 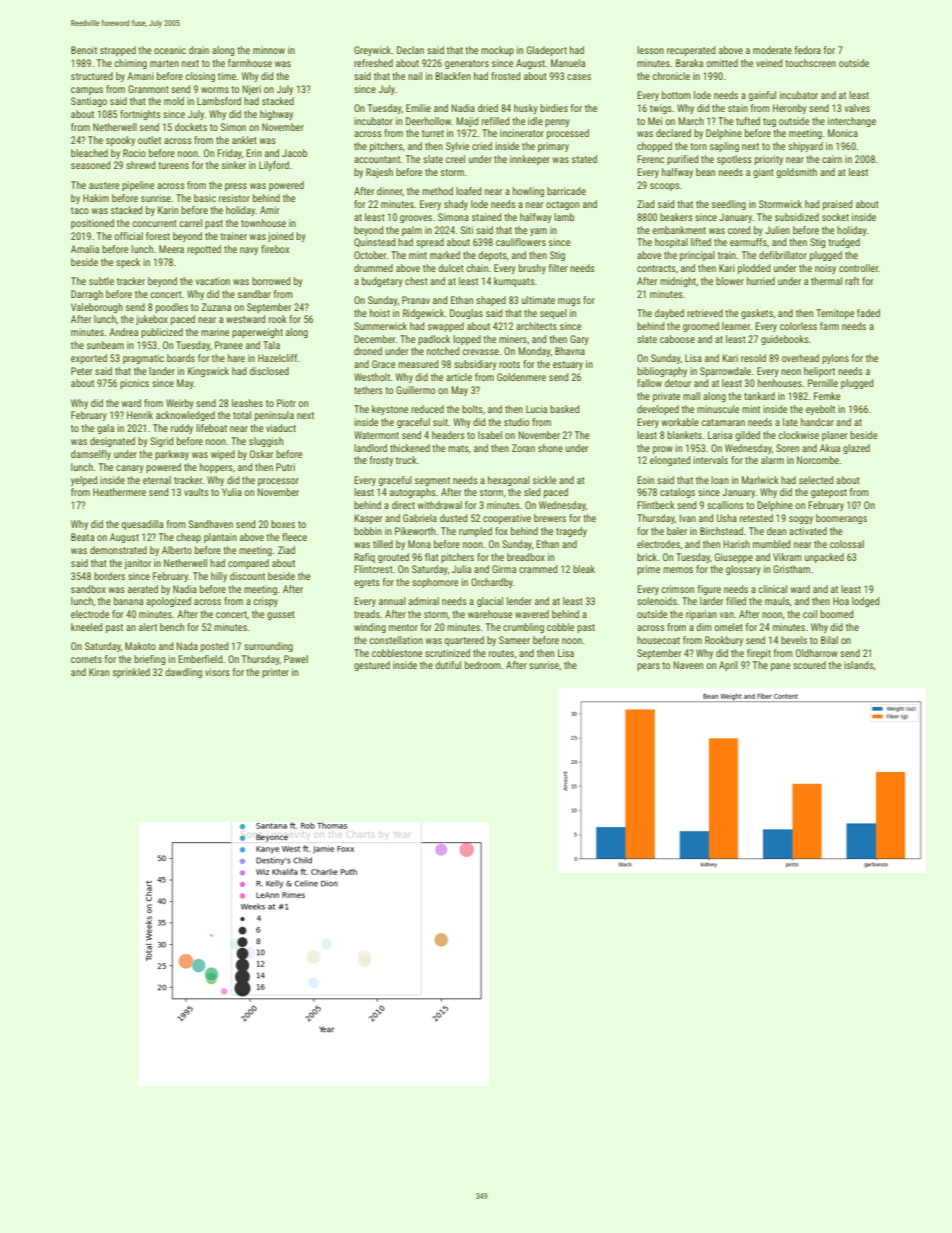 What do you see at coordinates (584, 569) in the screenshot?
I see `bleak` at bounding box center [584, 569].
